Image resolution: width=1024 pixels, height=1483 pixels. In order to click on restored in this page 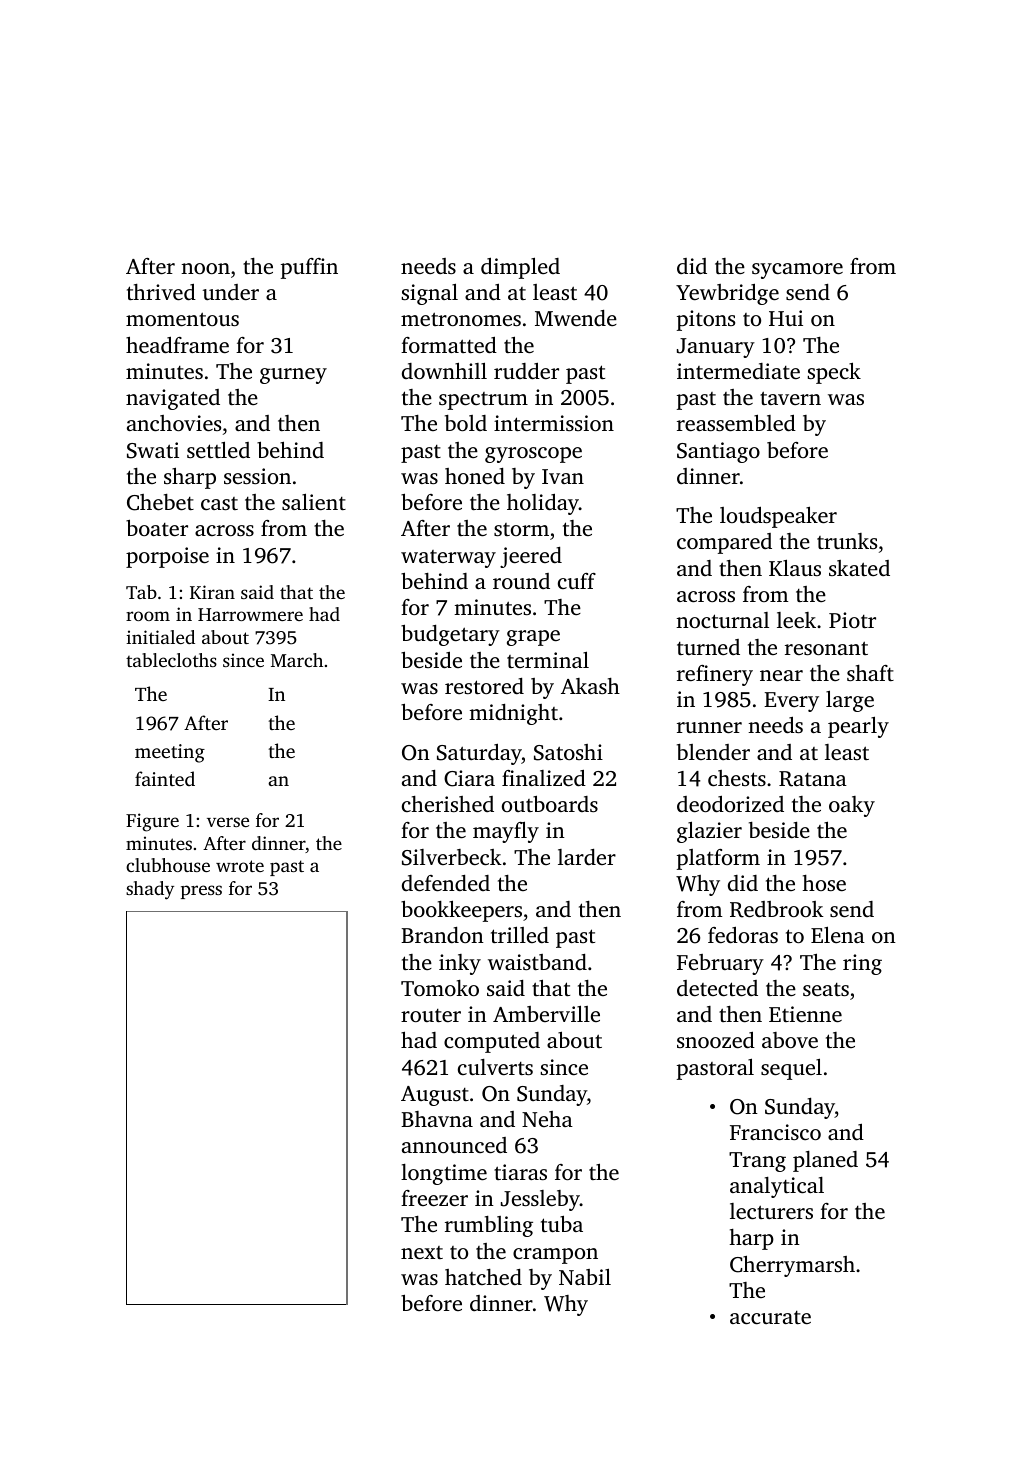, I will do `click(484, 686)`.
